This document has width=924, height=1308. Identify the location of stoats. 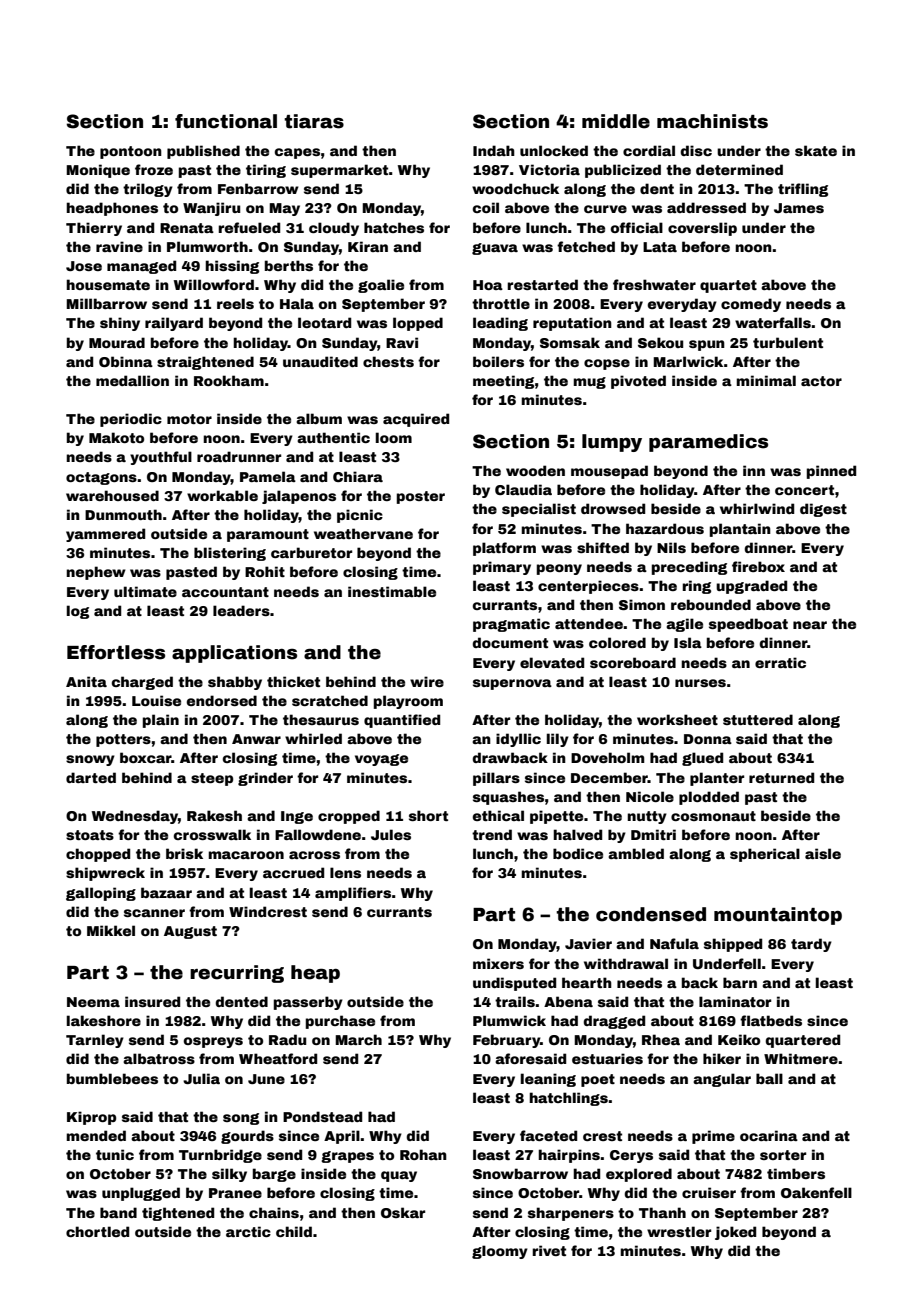
(90, 835).
